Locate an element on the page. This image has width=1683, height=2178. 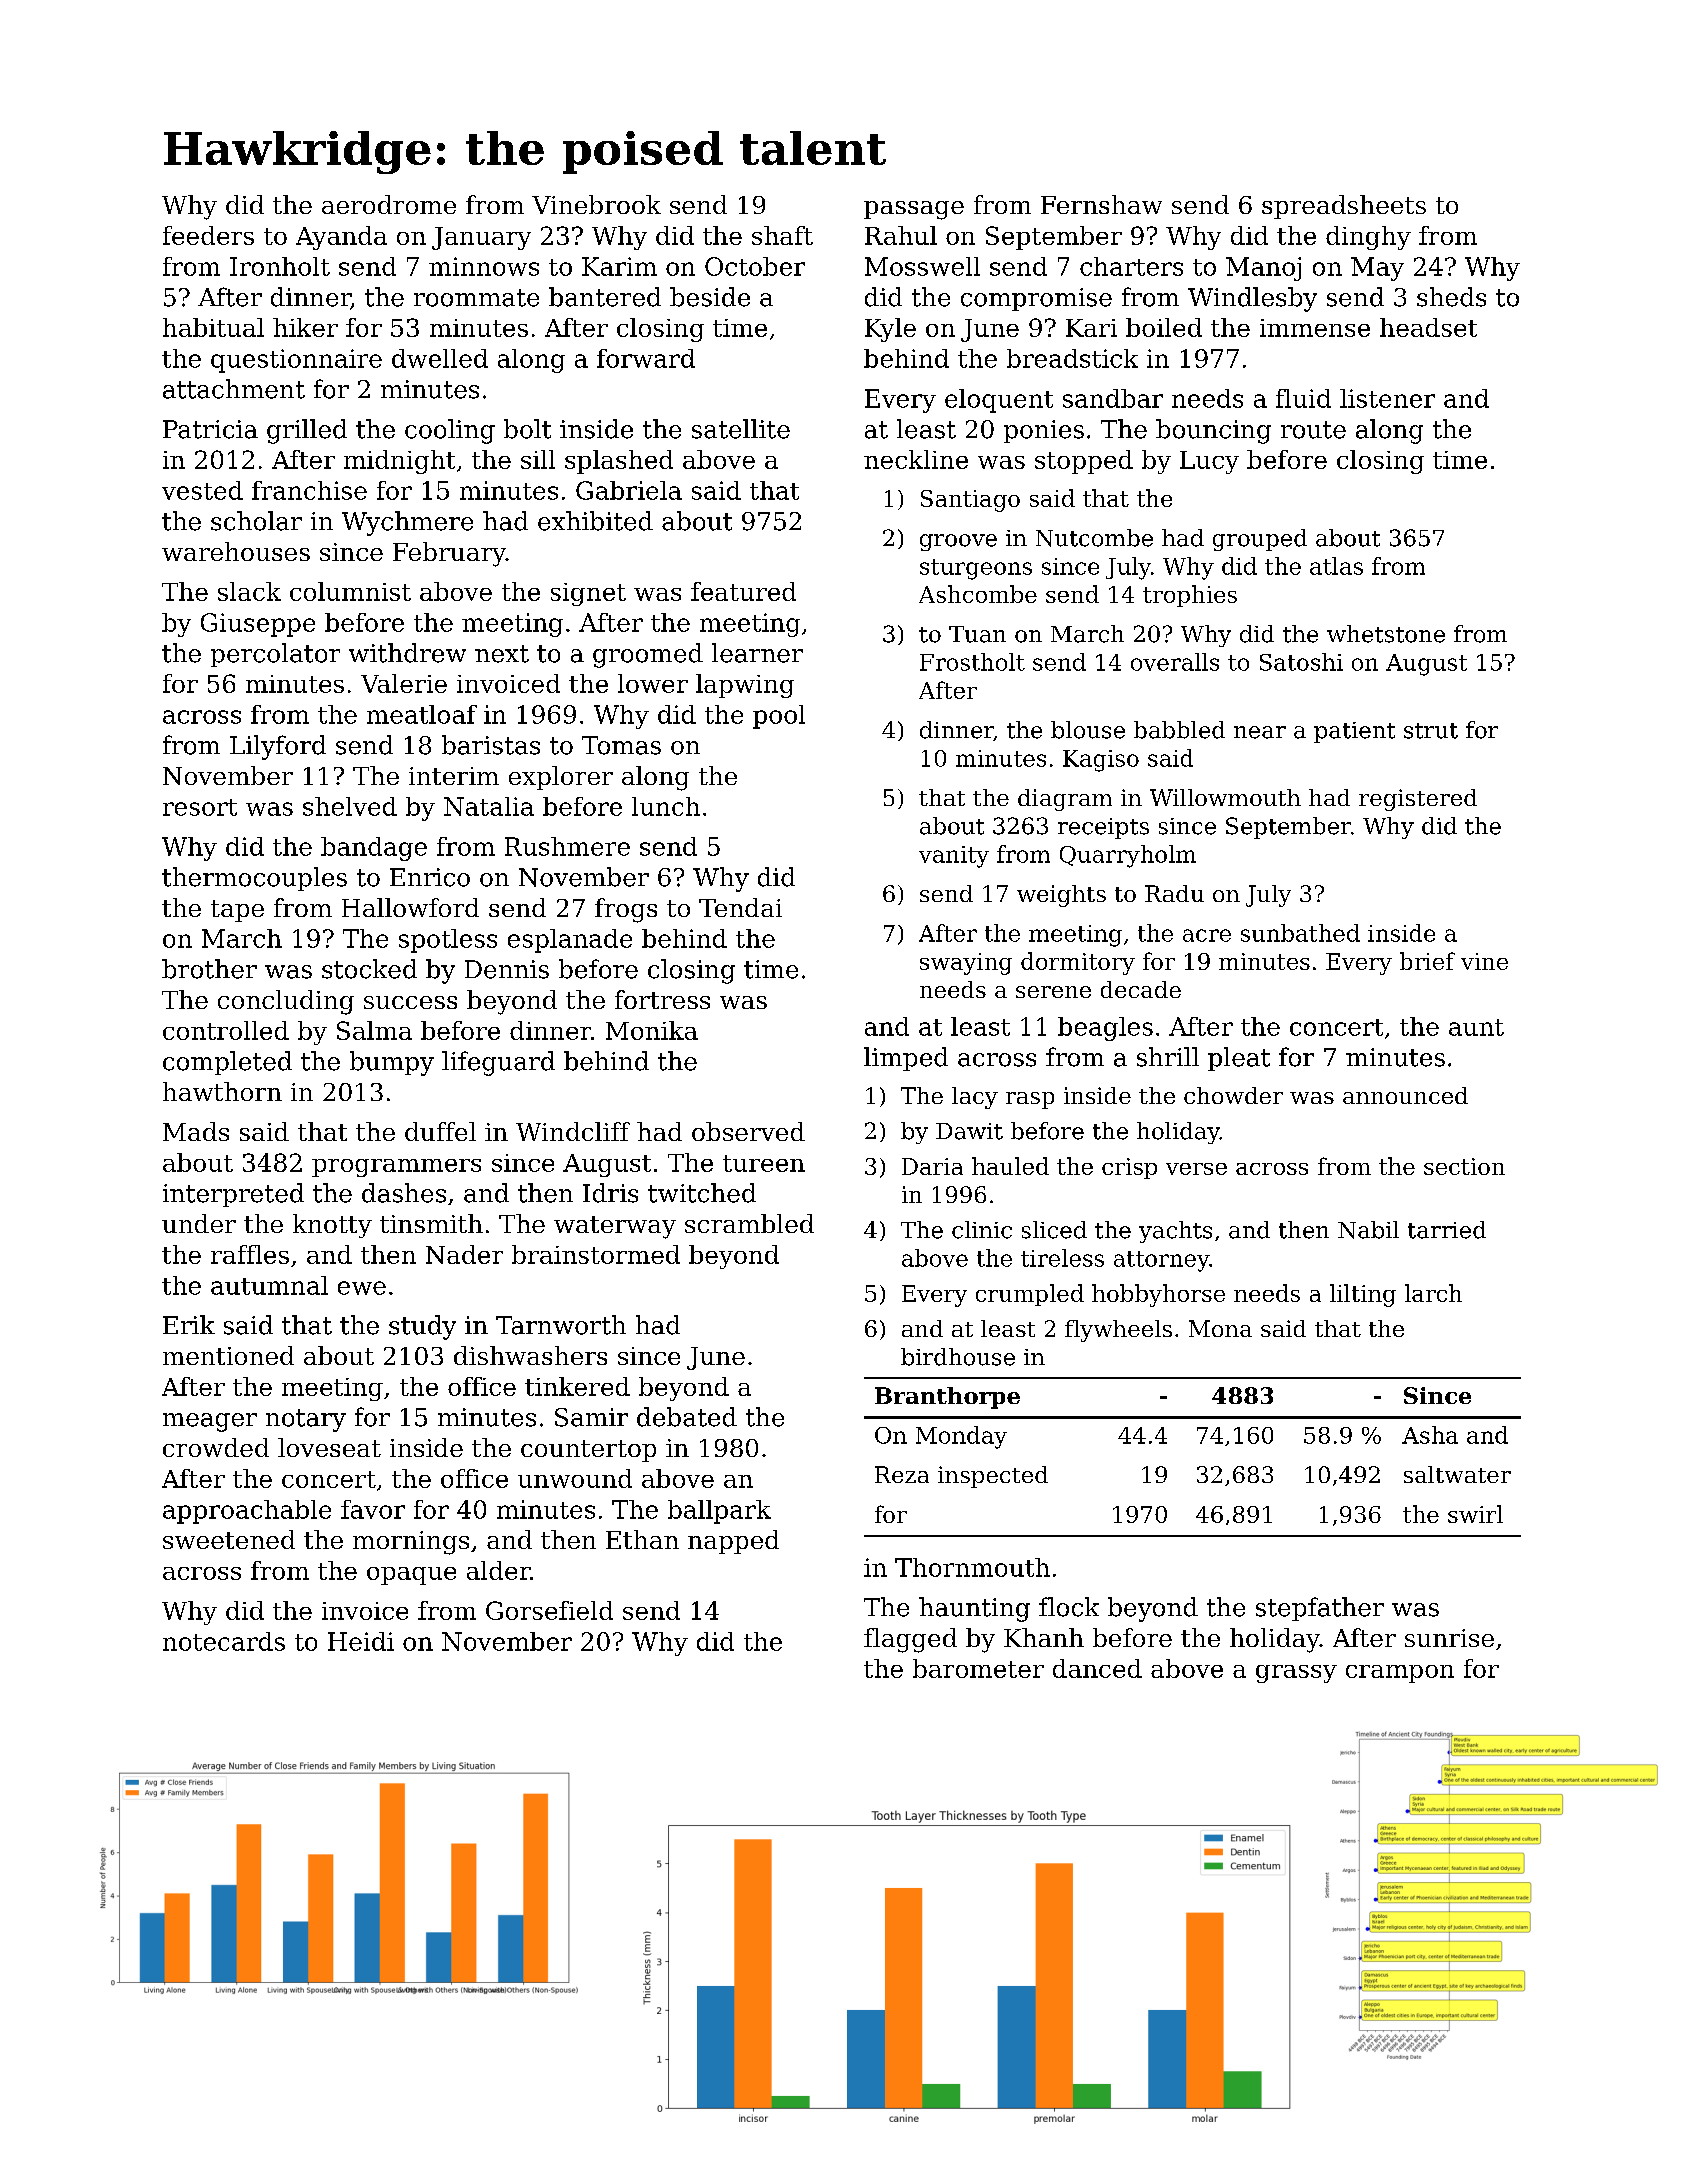
swaying is located at coordinates (966, 964).
